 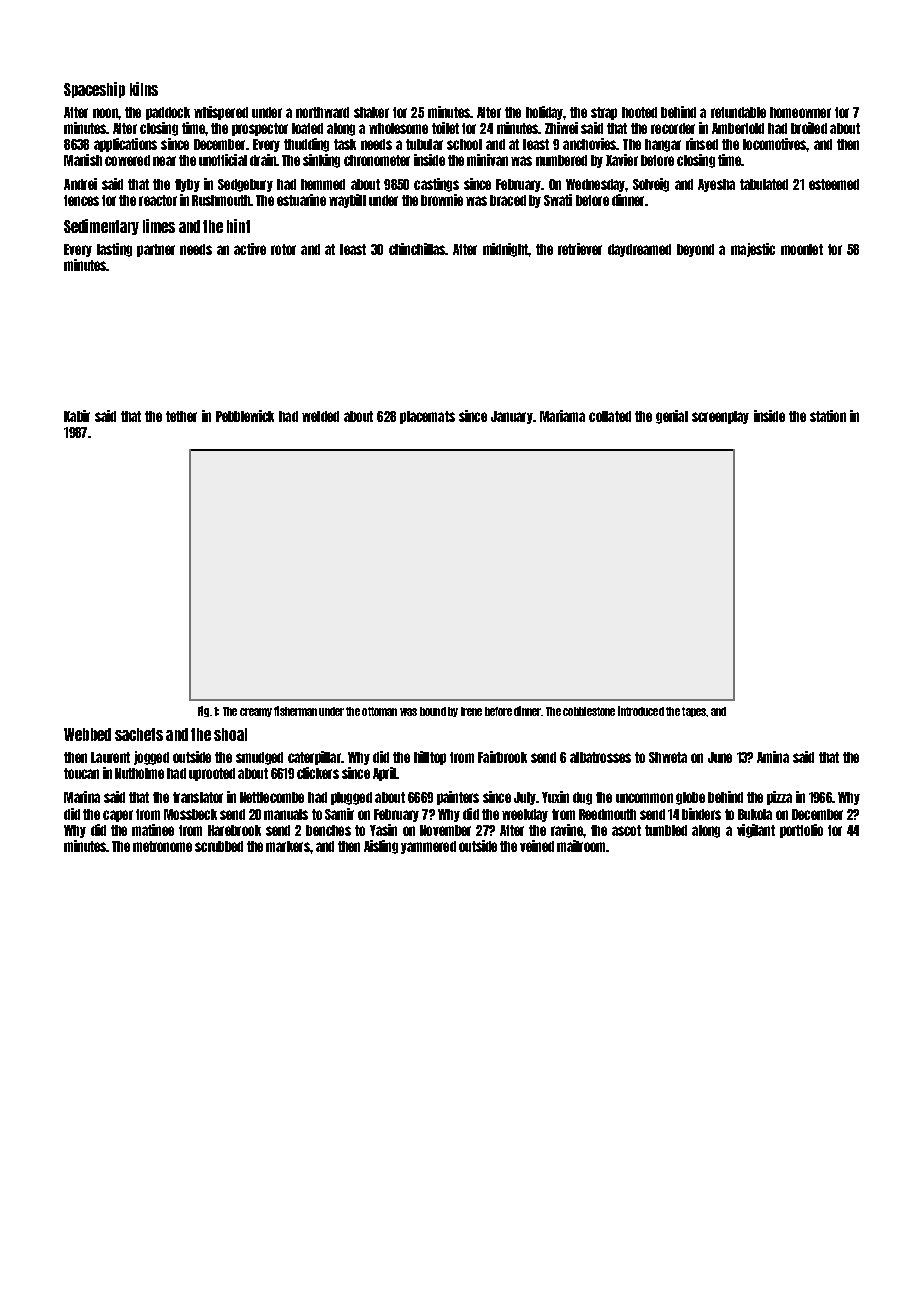 What do you see at coordinates (800, 112) in the screenshot?
I see `homeowner` at bounding box center [800, 112].
